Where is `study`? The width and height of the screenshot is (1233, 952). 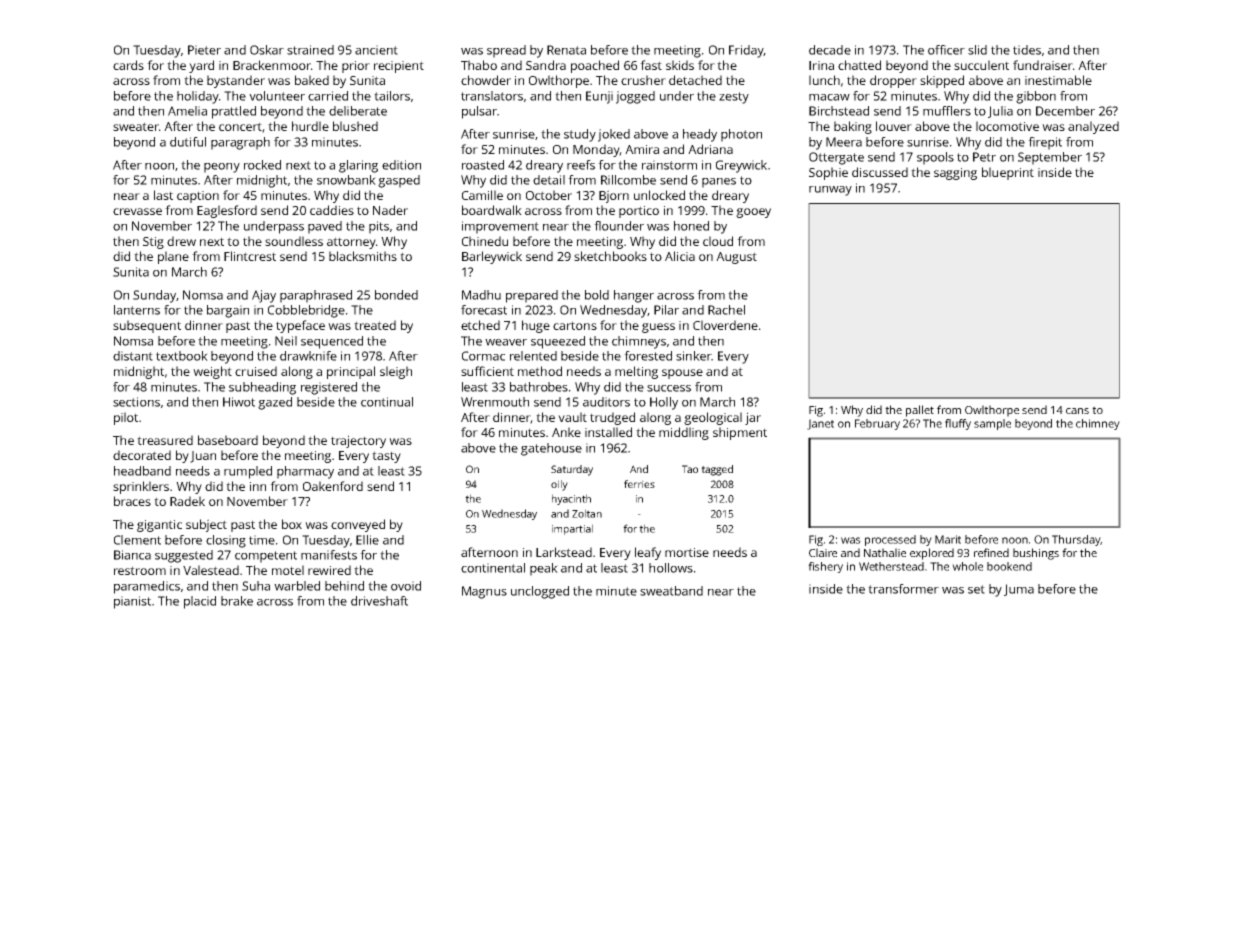 study is located at coordinates (580, 135).
